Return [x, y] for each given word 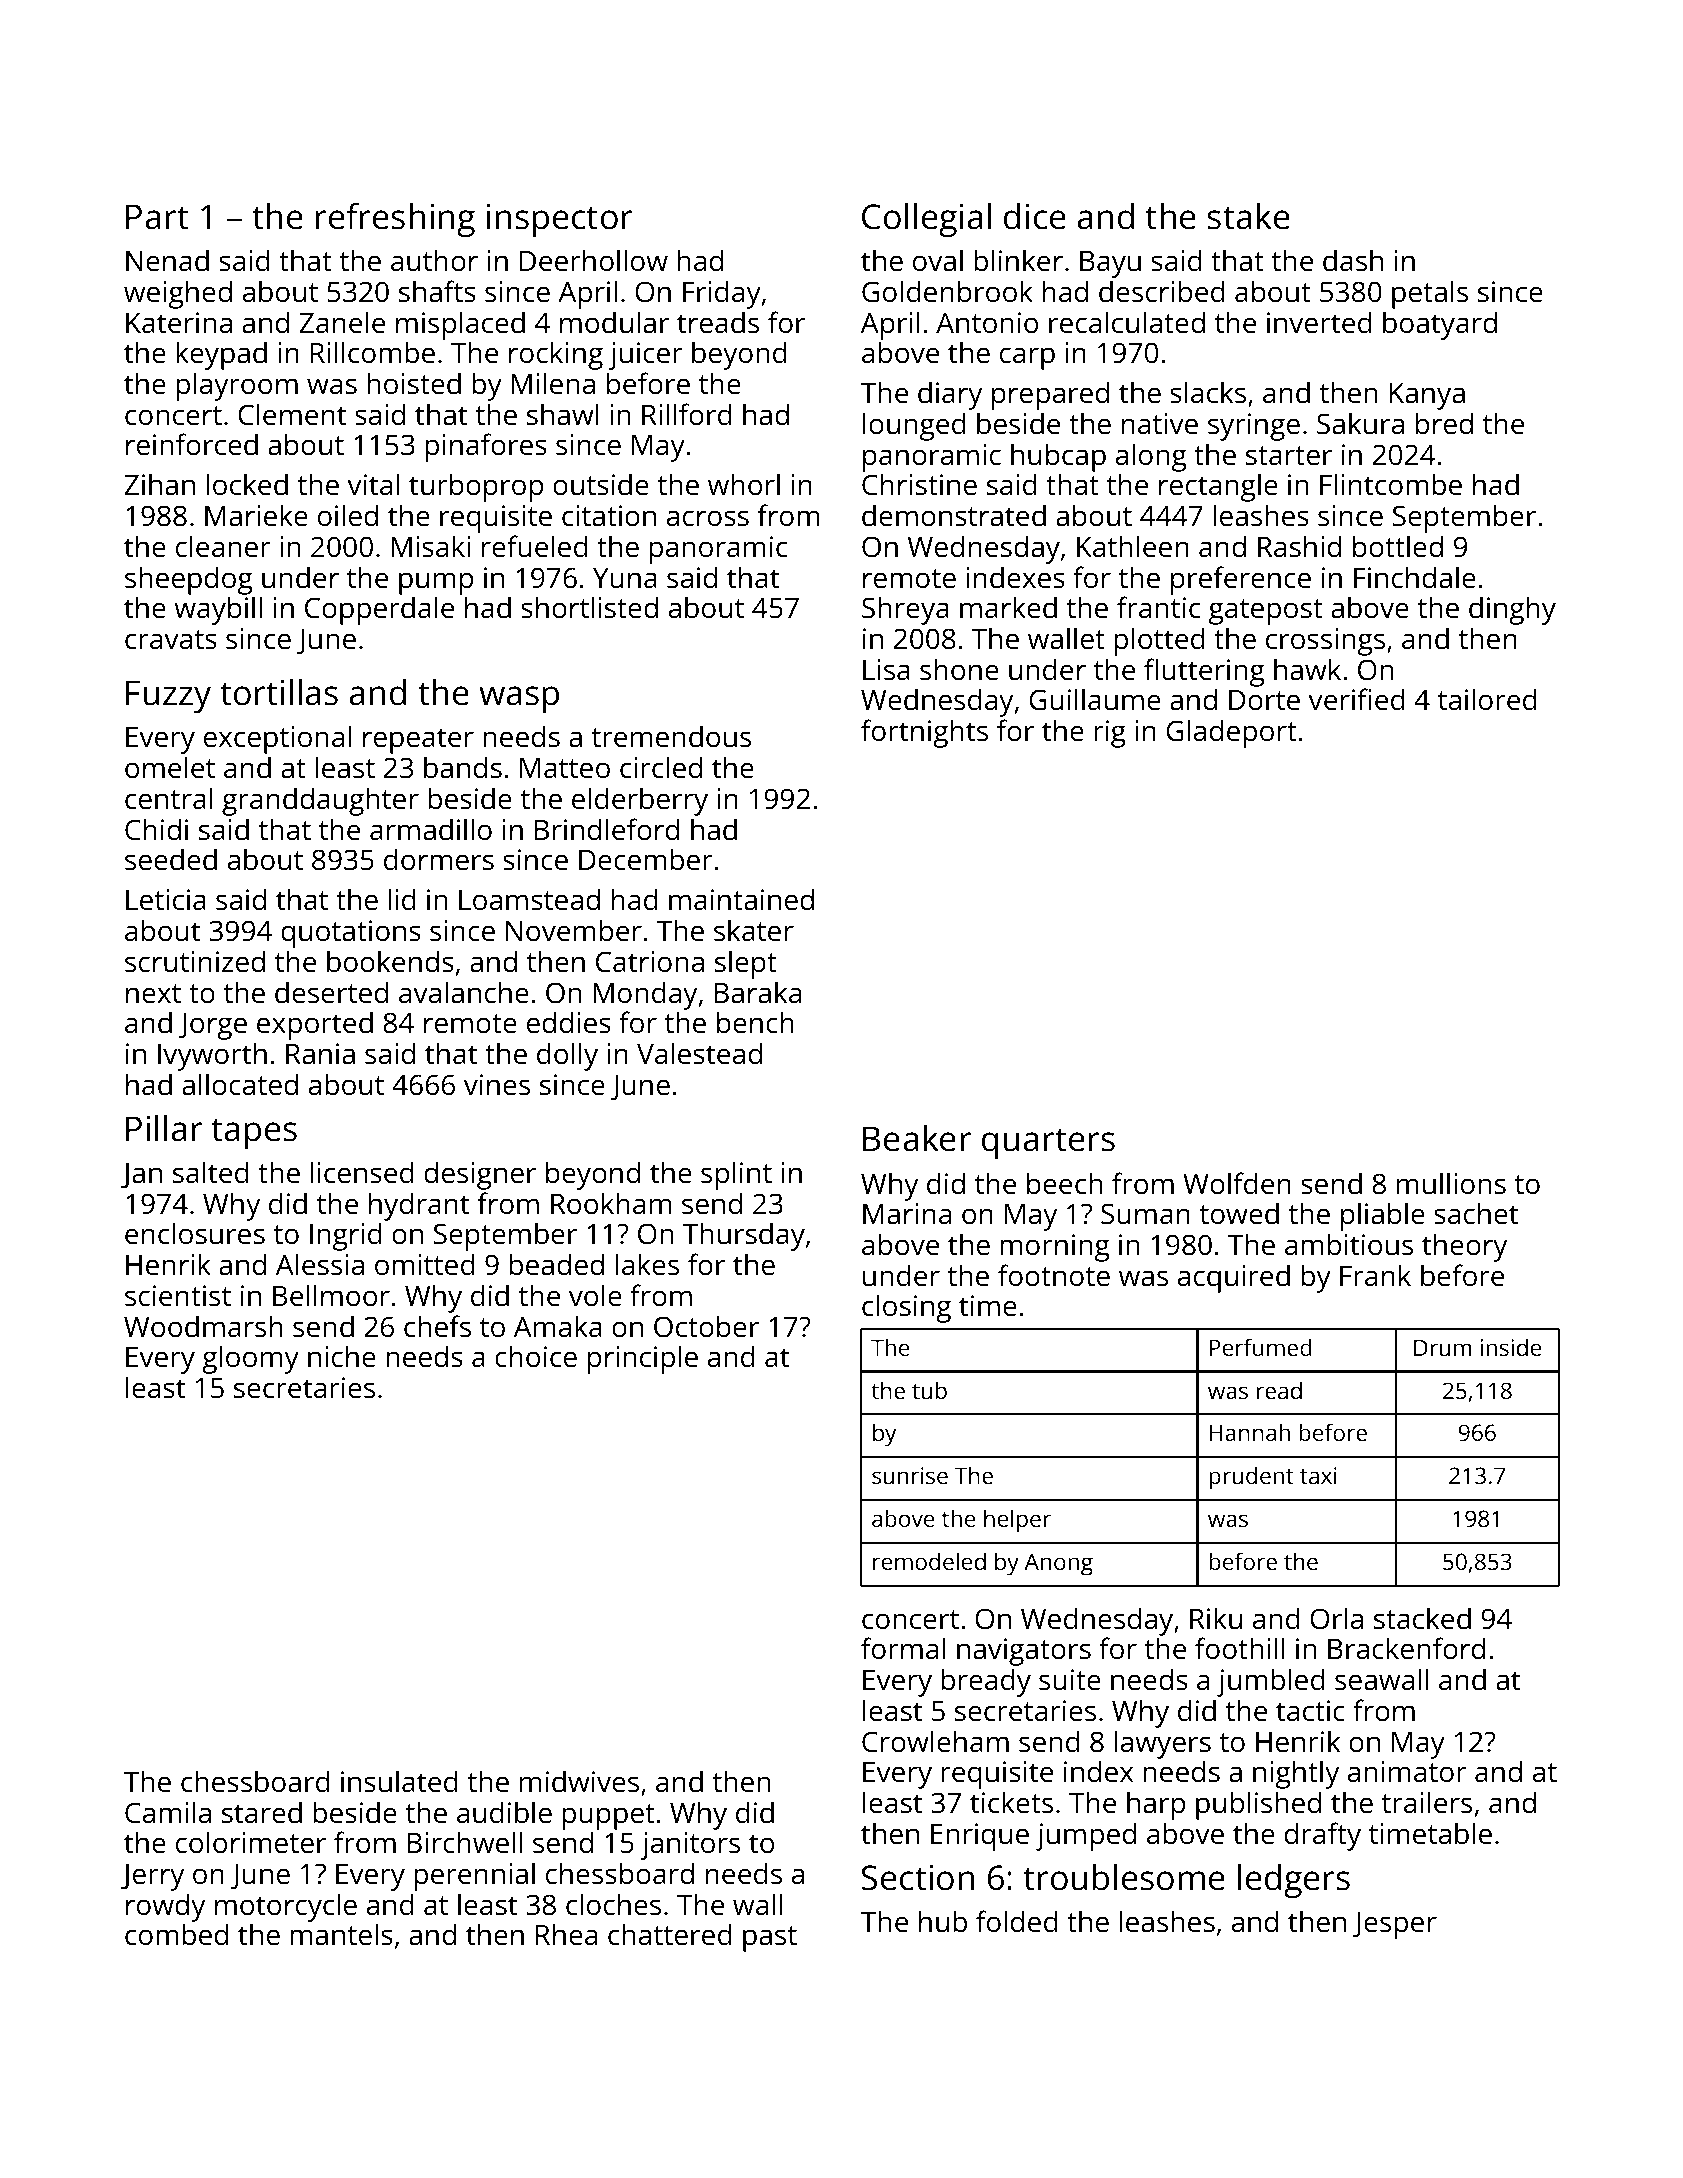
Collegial [926, 220]
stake [1248, 216]
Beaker [917, 1138]
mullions [1451, 1183]
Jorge [213, 1026]
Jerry [152, 1877]
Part [157, 217]
